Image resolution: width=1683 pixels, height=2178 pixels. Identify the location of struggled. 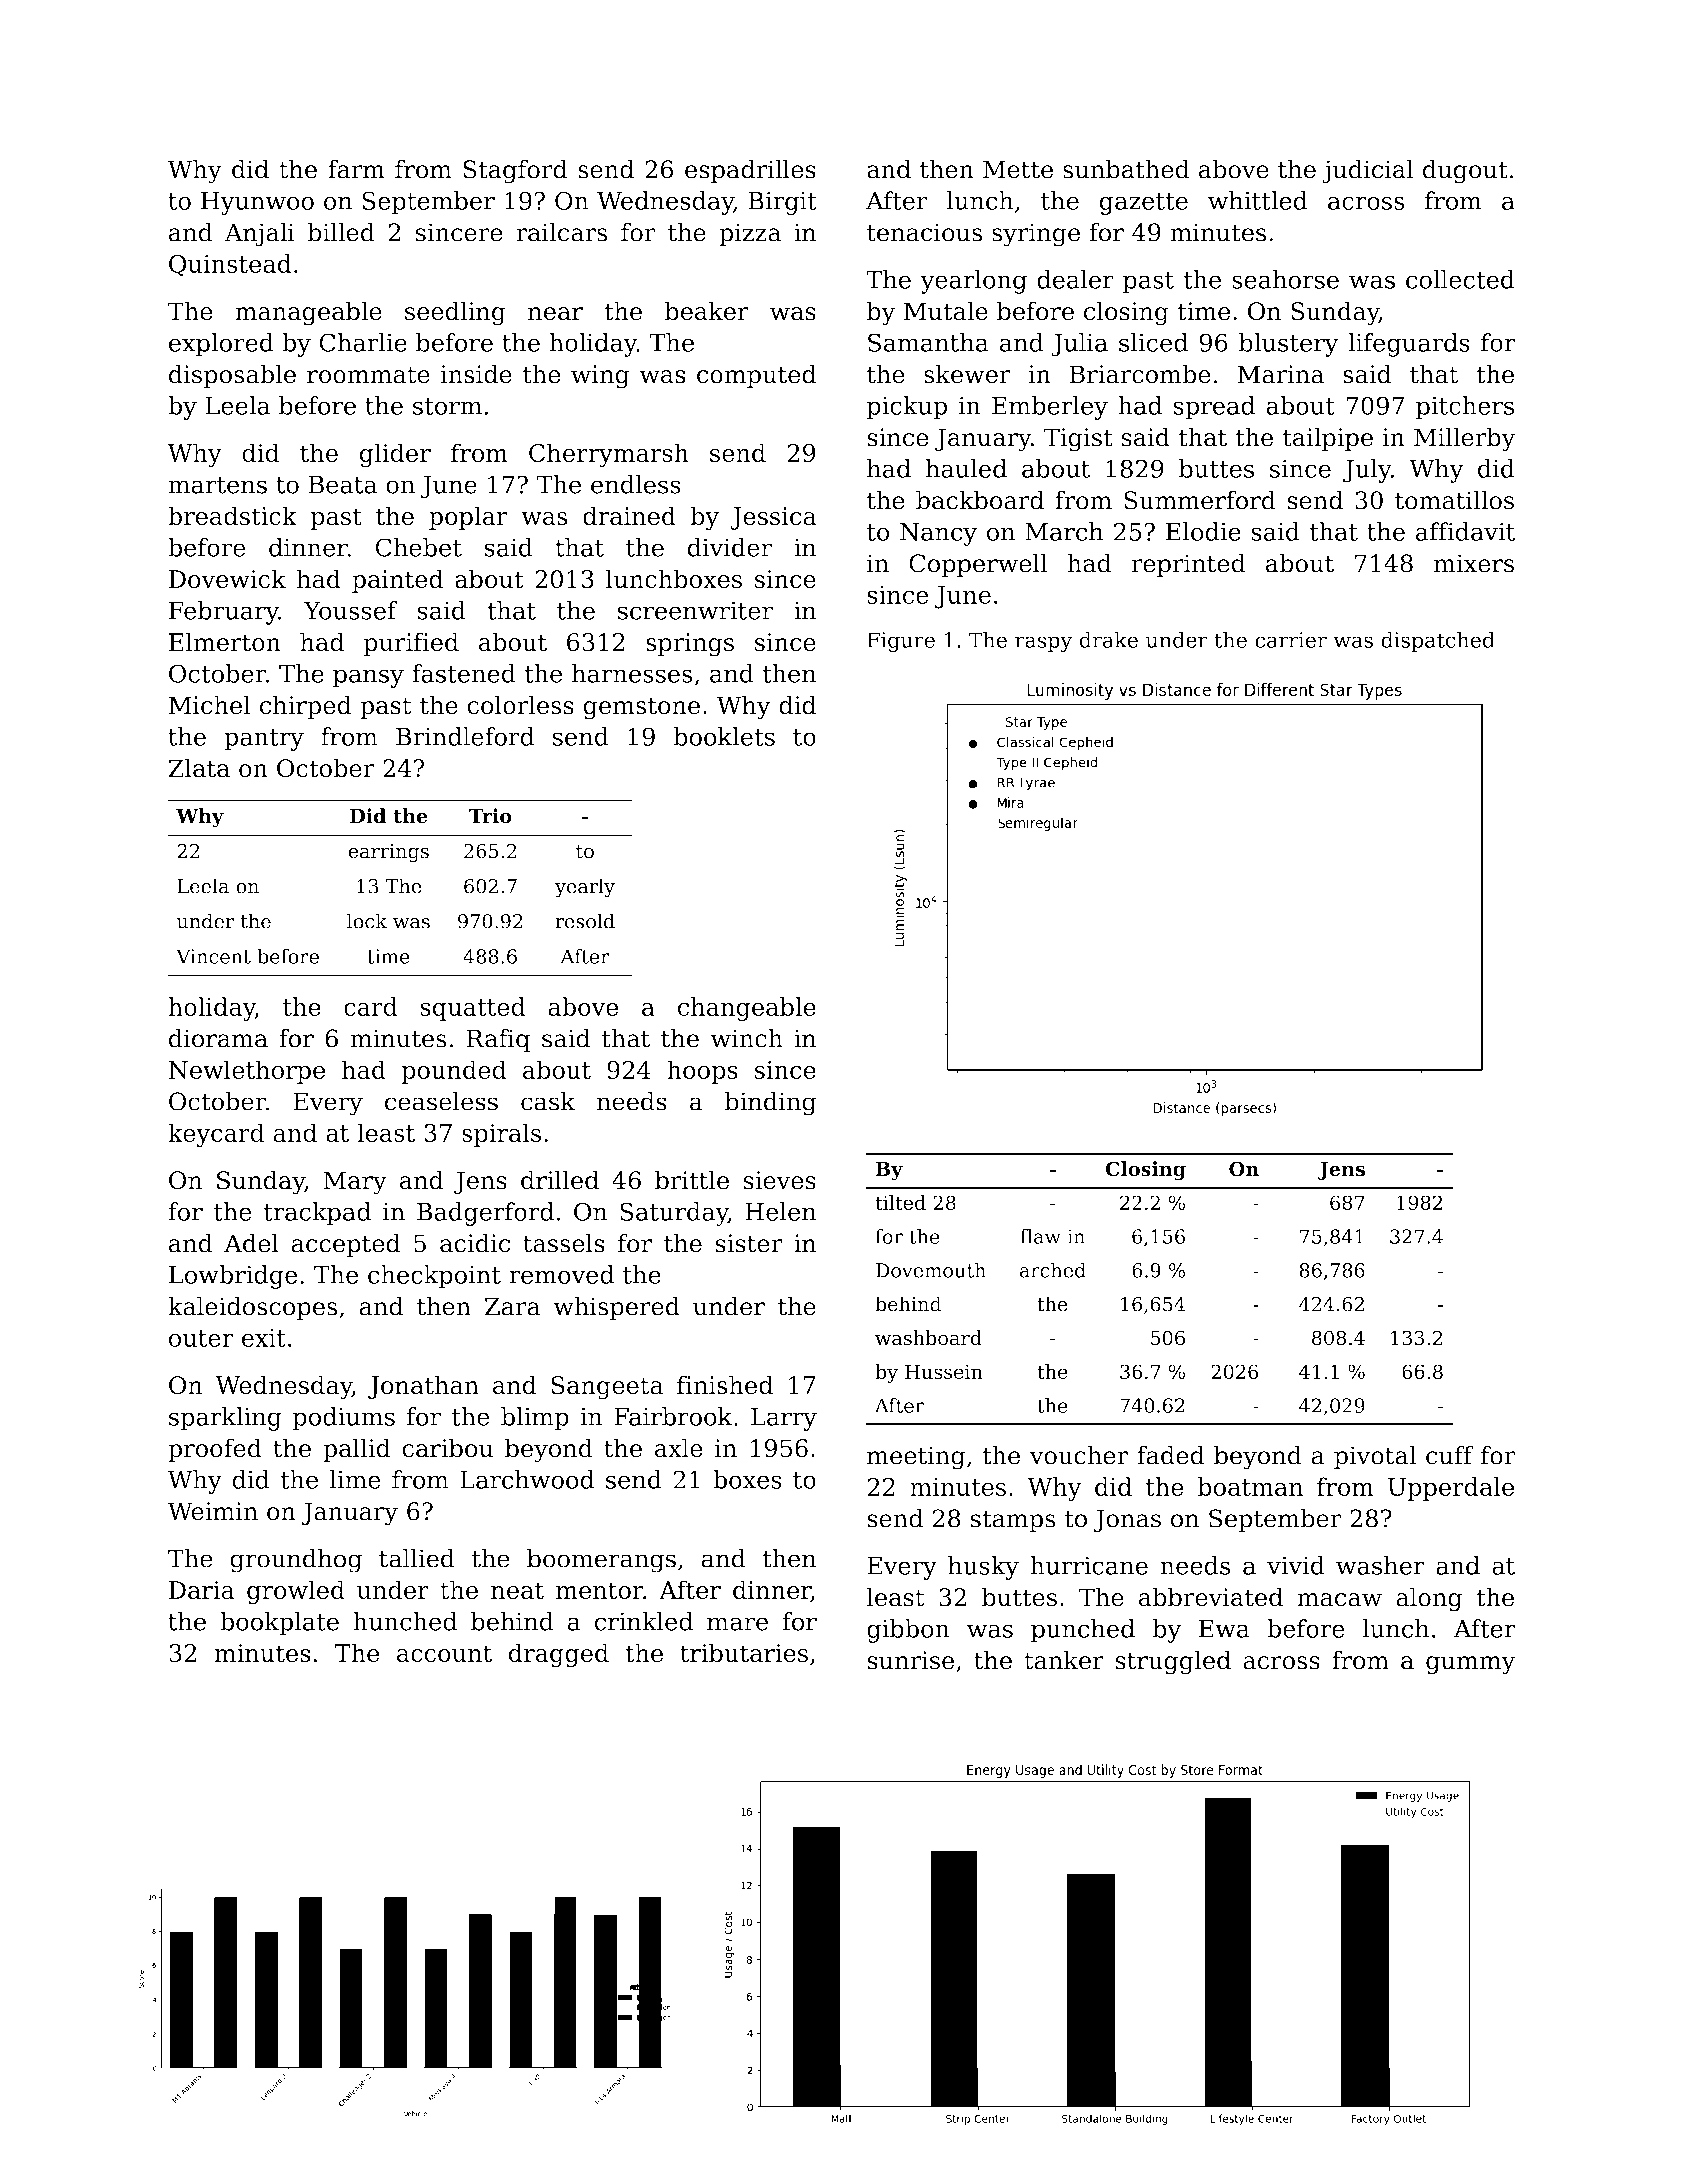
(1173, 1662).
